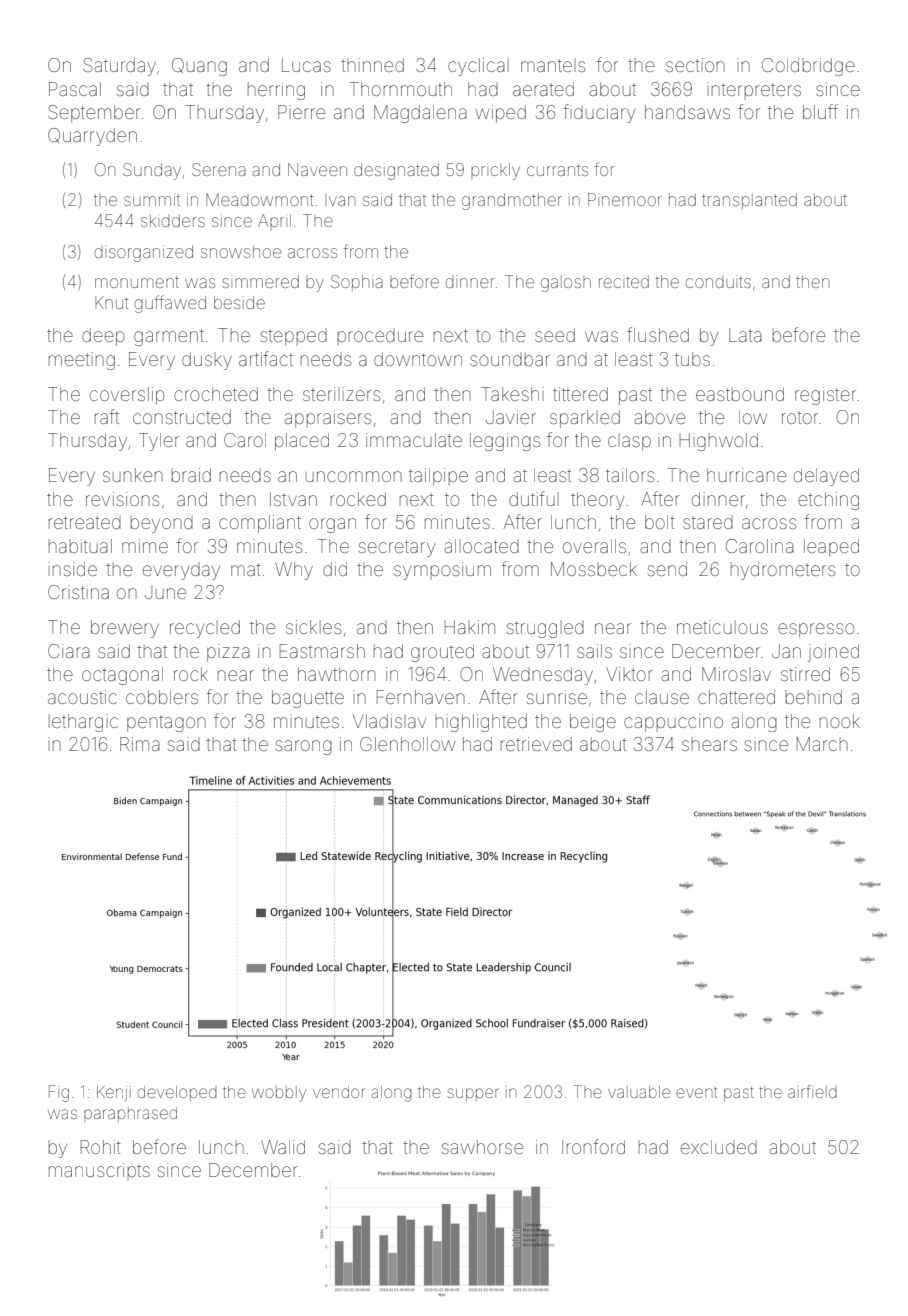 The image size is (908, 1316). I want to click on sarong, so click(304, 747).
